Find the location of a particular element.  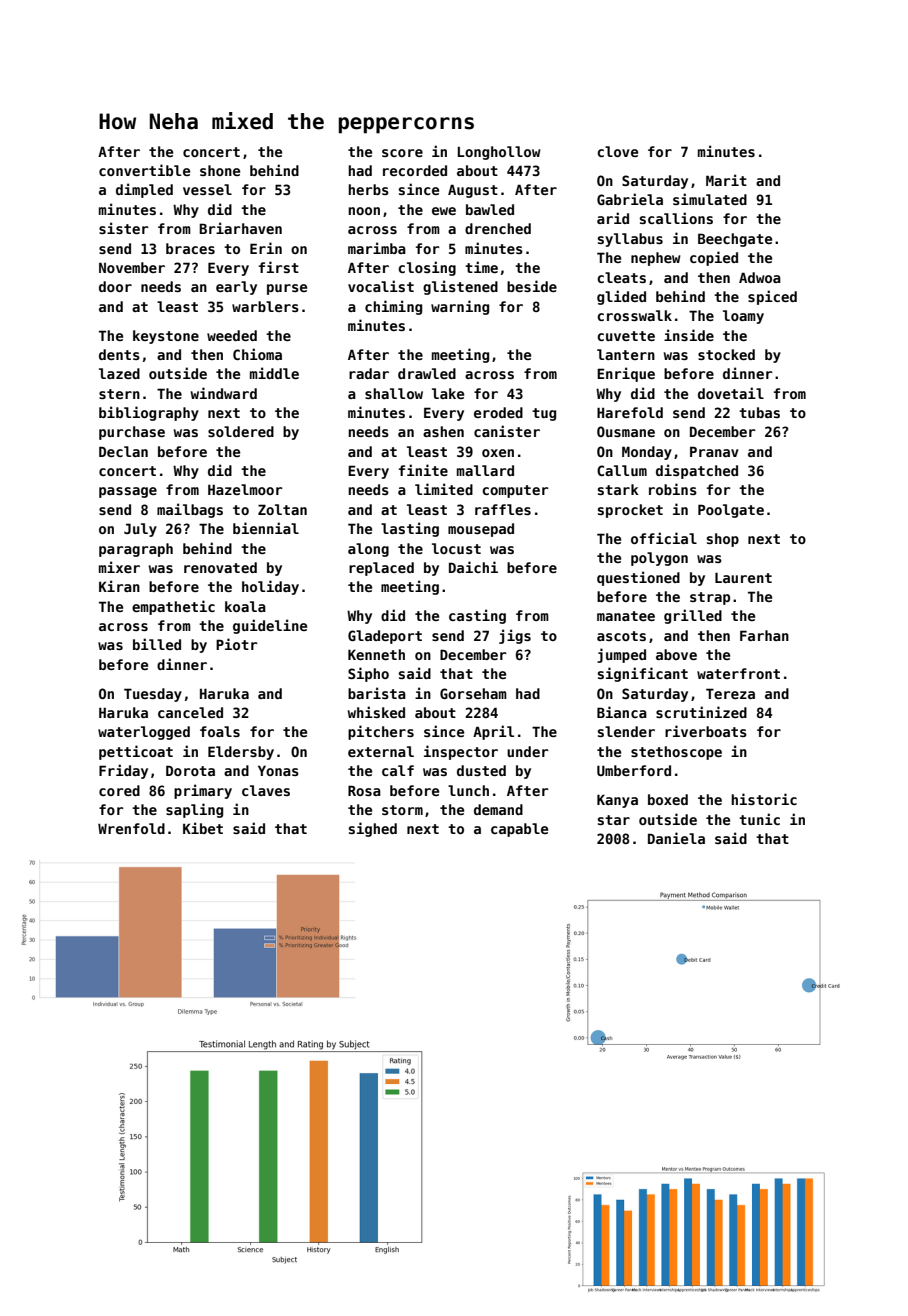

historic is located at coordinates (764, 799).
